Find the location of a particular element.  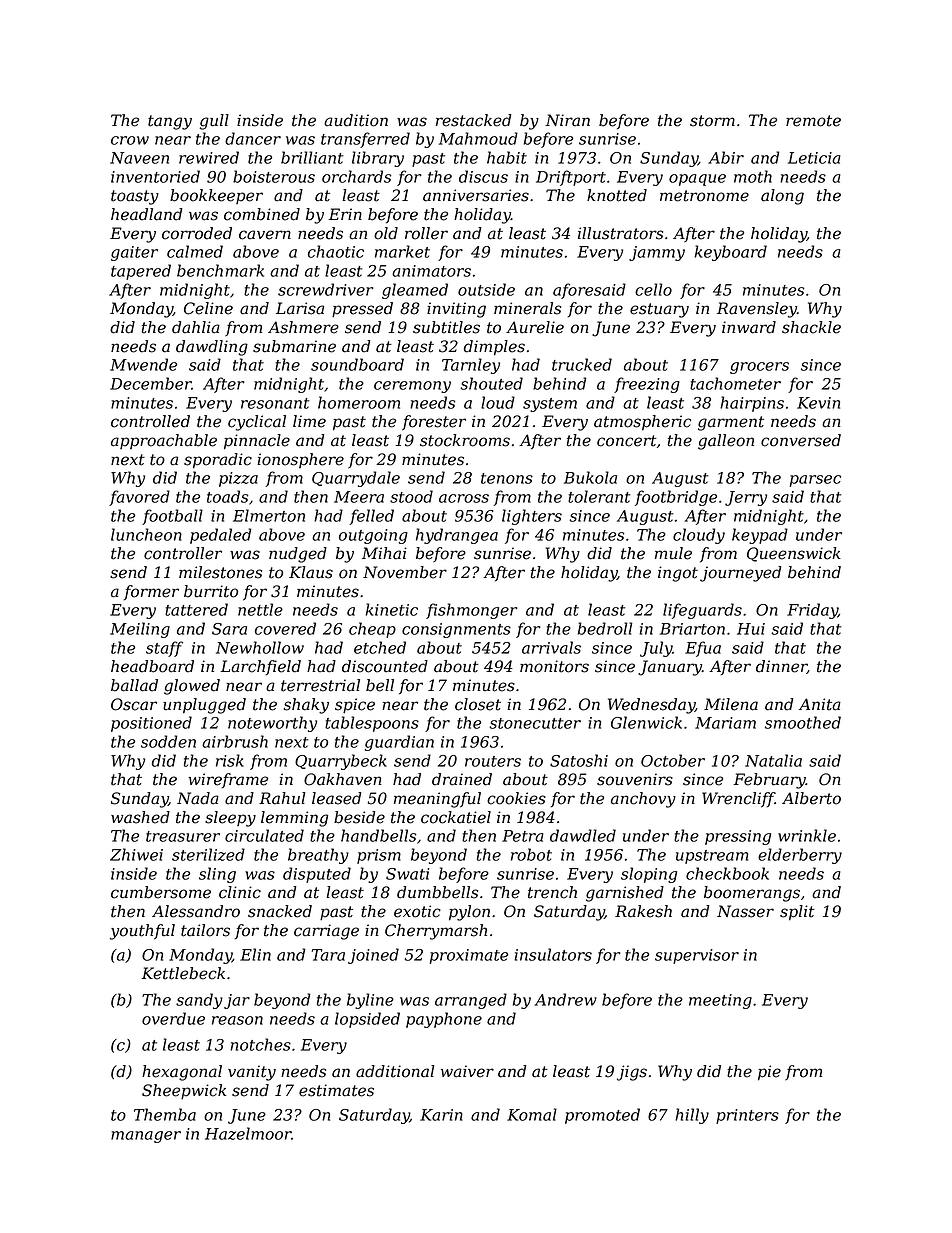

Hazelmoor is located at coordinates (248, 1133).
